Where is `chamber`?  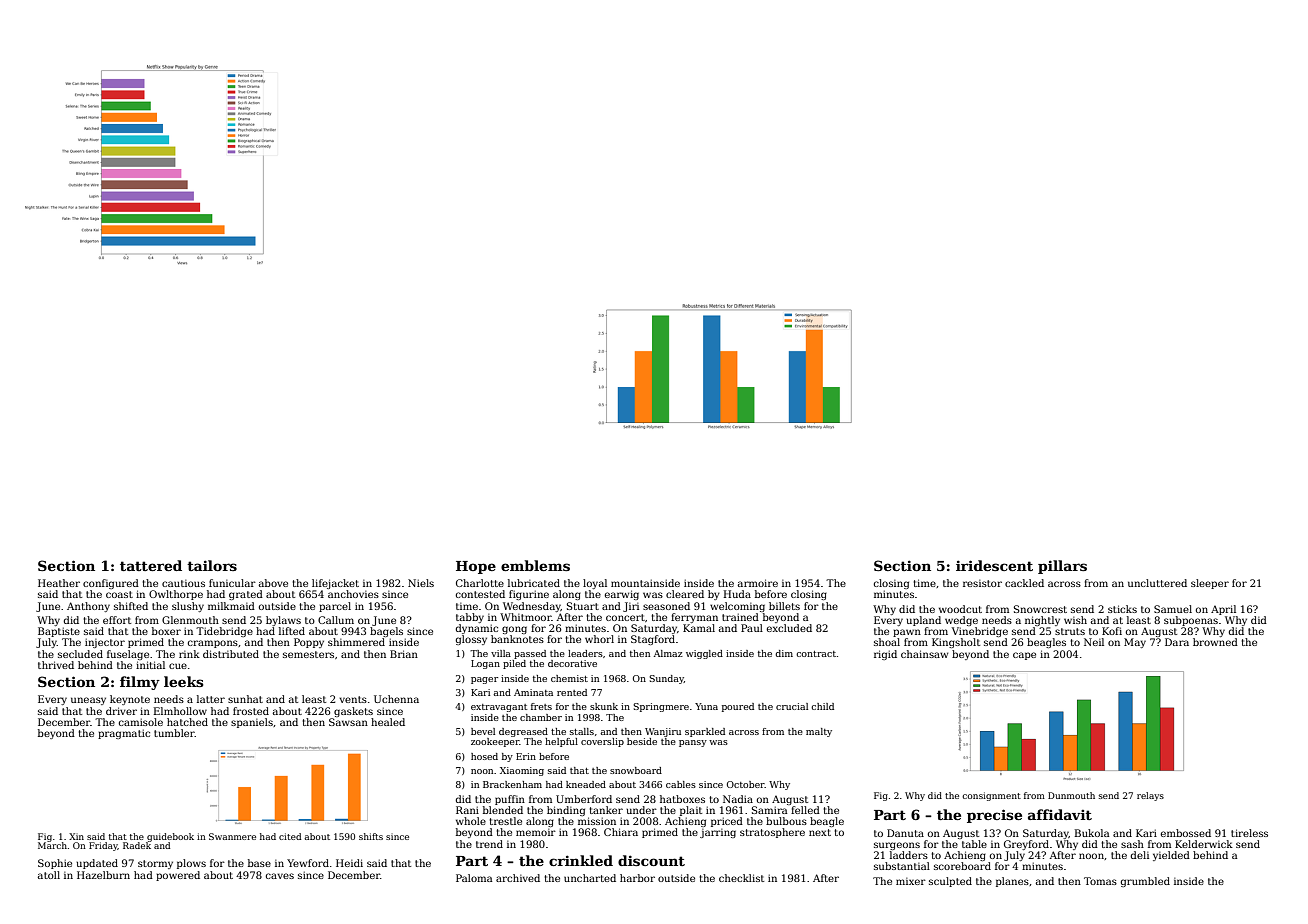
chamber is located at coordinates (541, 717).
